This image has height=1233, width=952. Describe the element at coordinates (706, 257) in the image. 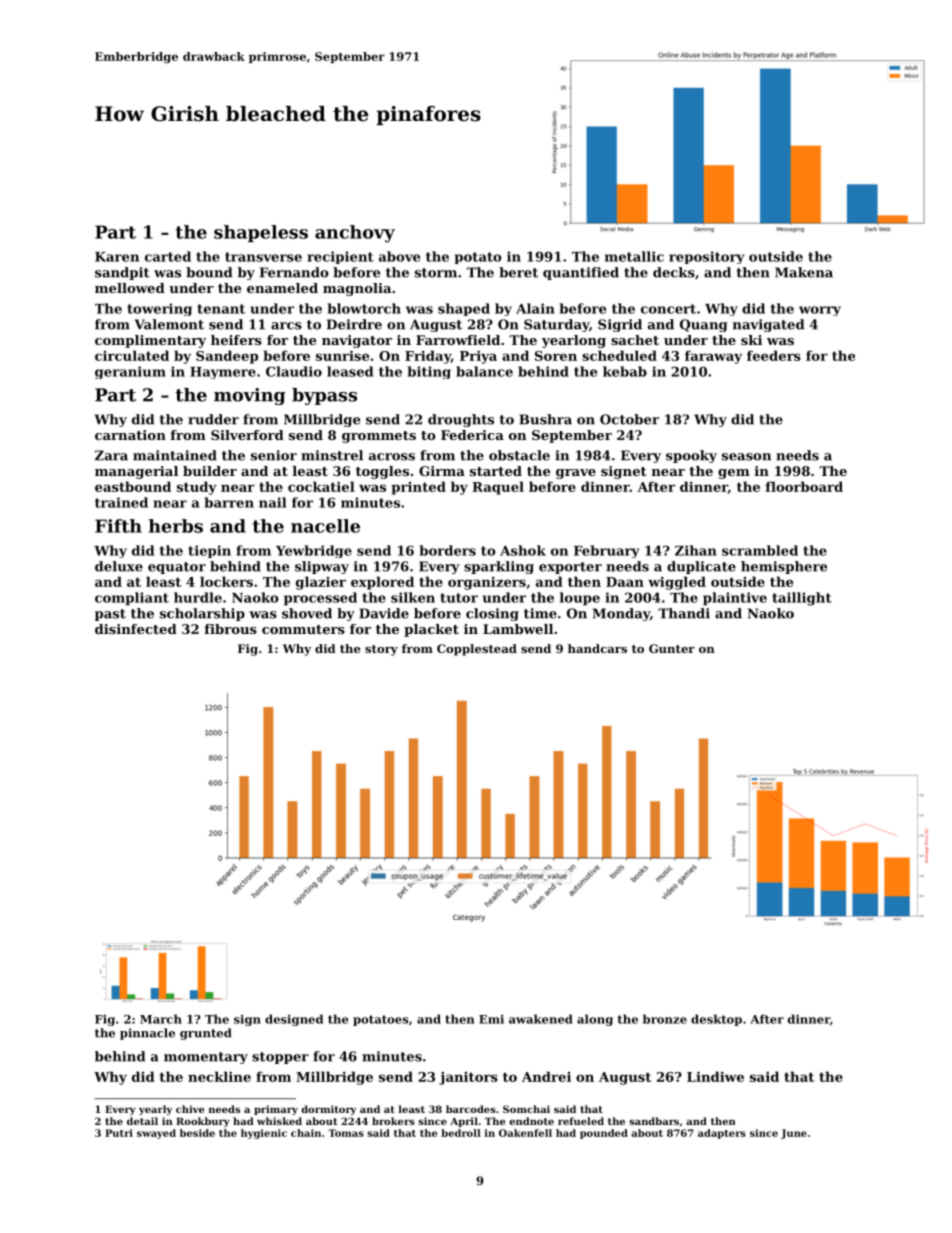

I see `repository` at that location.
